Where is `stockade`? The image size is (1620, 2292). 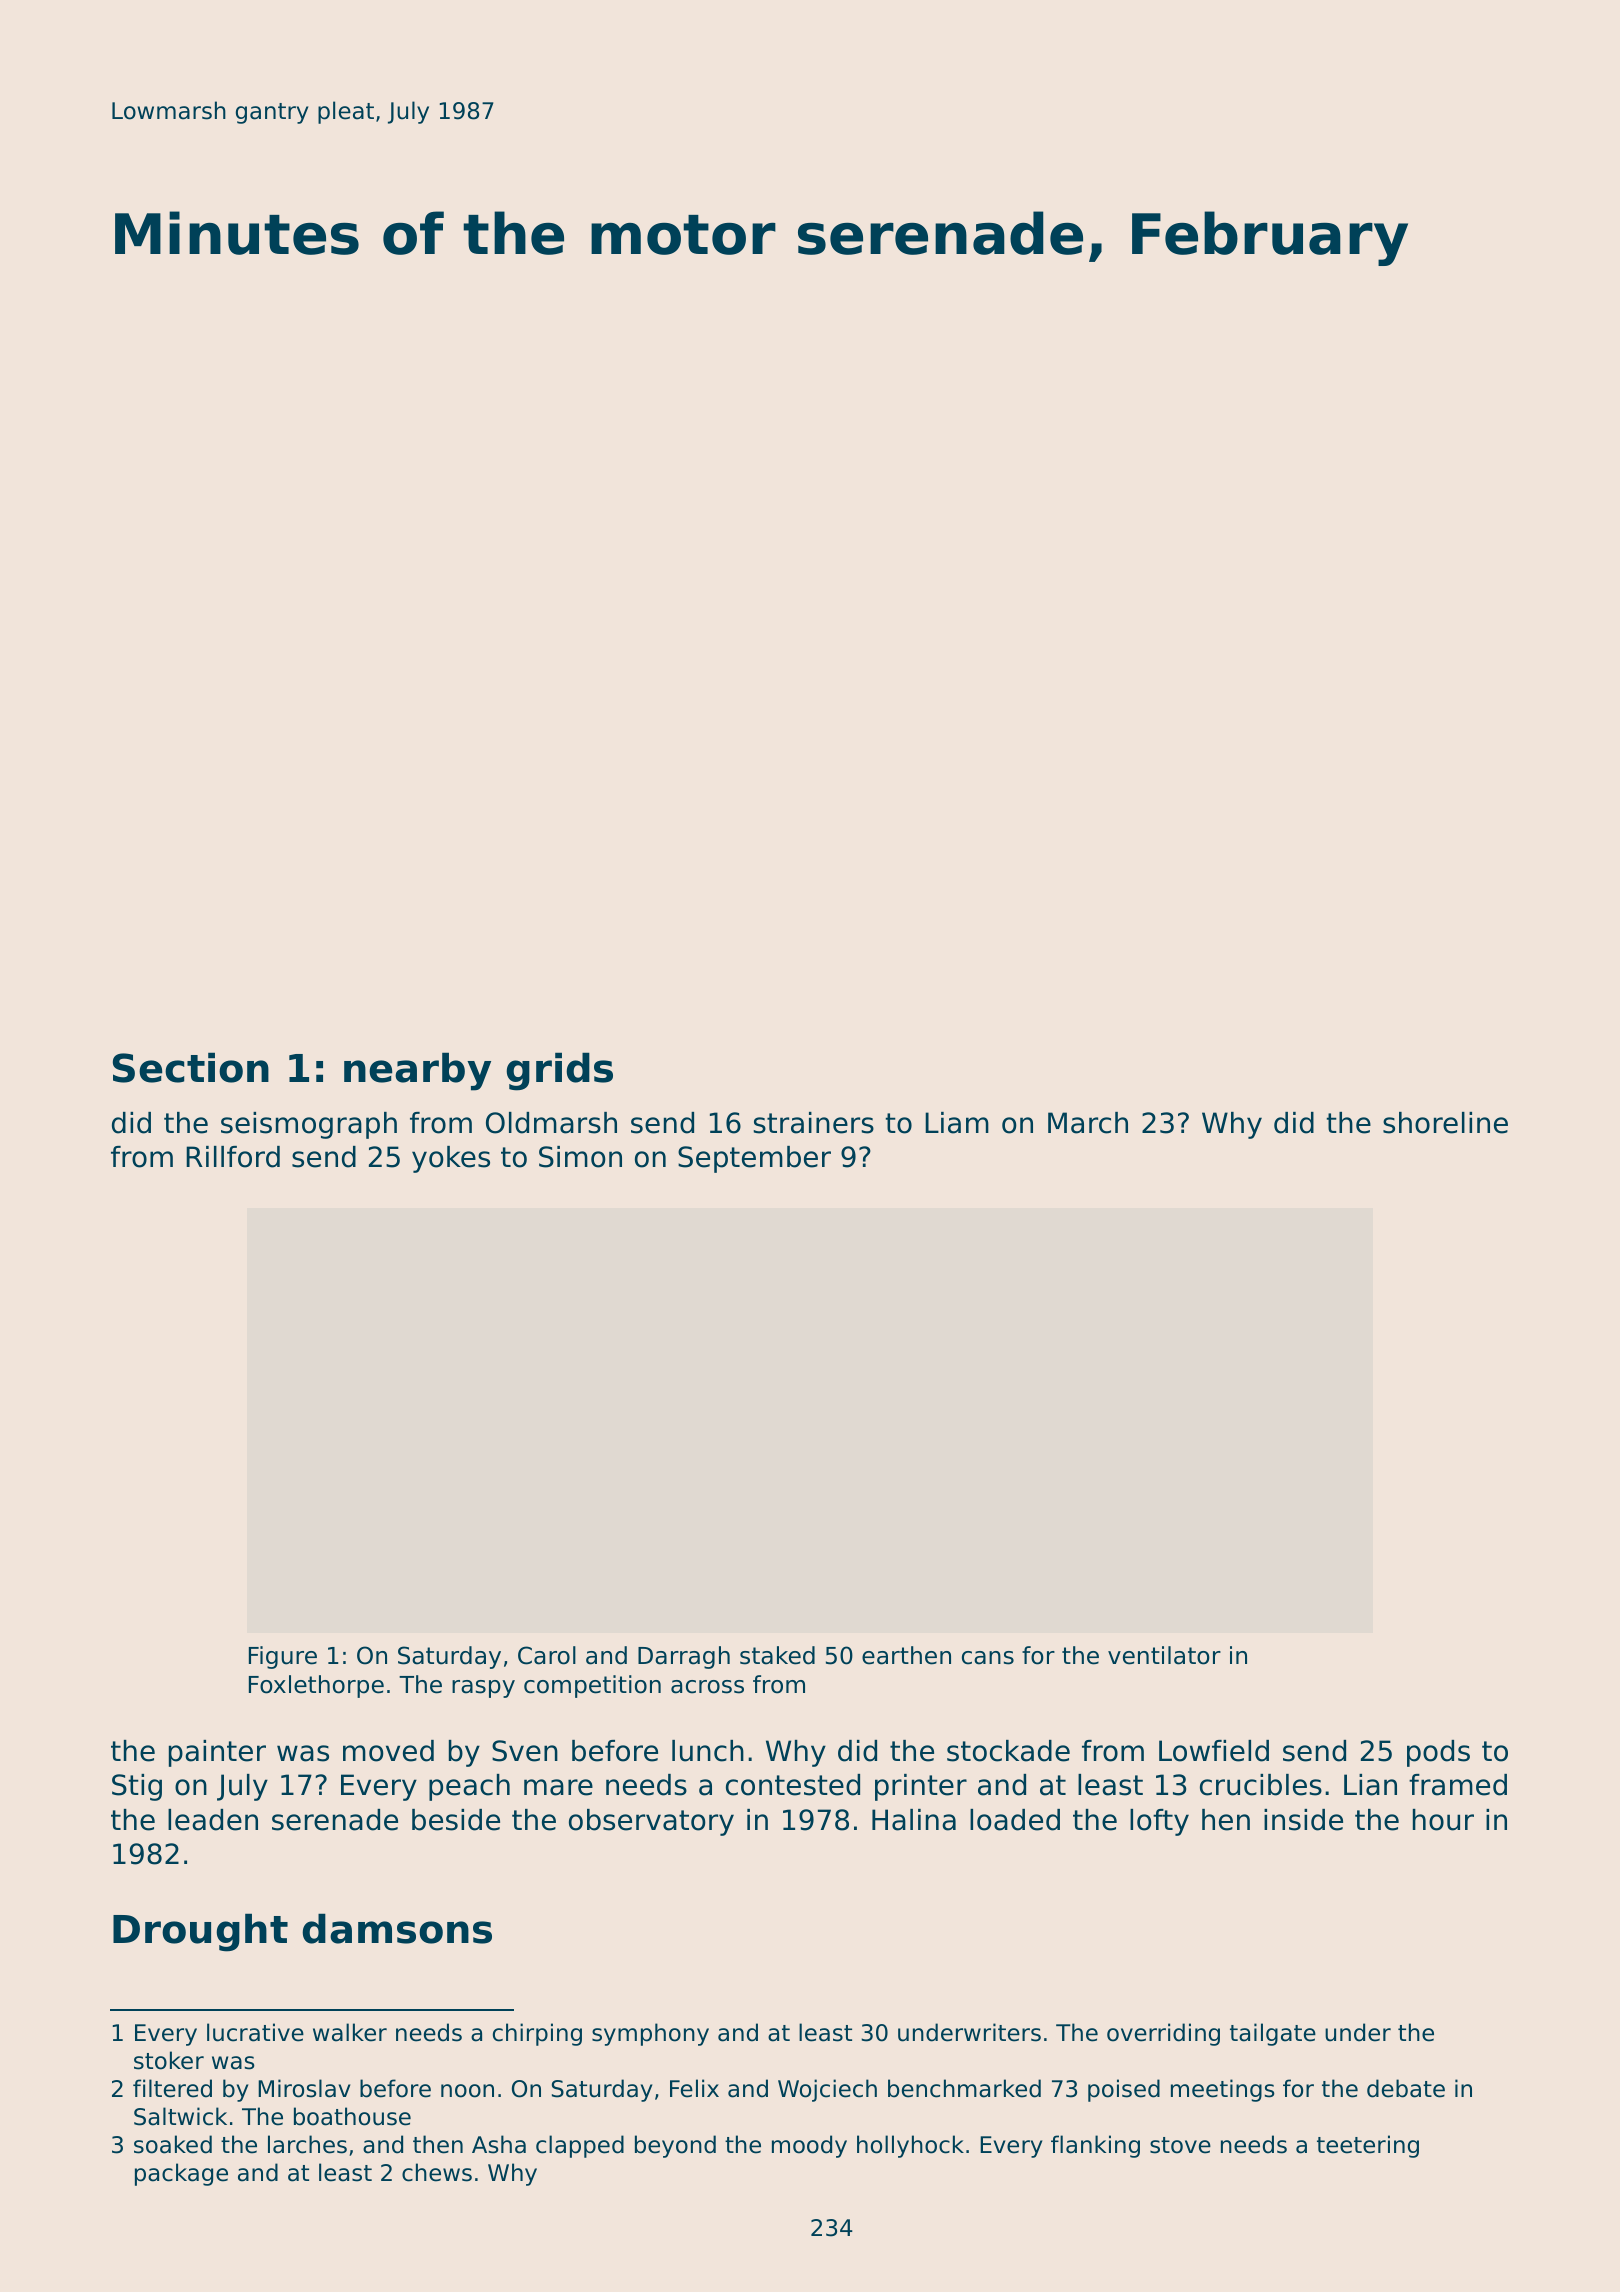
stockade is located at coordinates (1008, 1751).
